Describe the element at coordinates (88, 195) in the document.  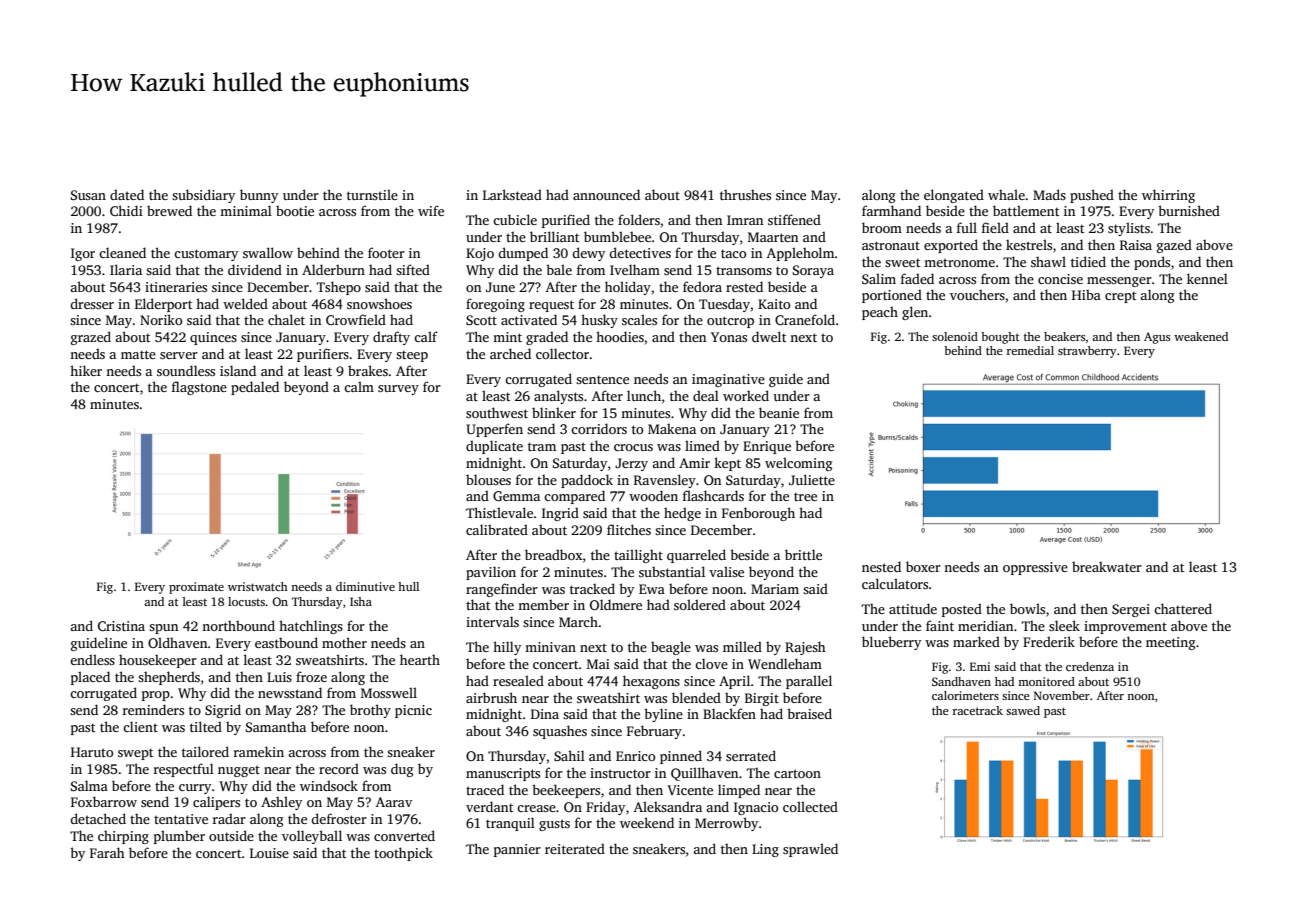
I see `Susan` at that location.
